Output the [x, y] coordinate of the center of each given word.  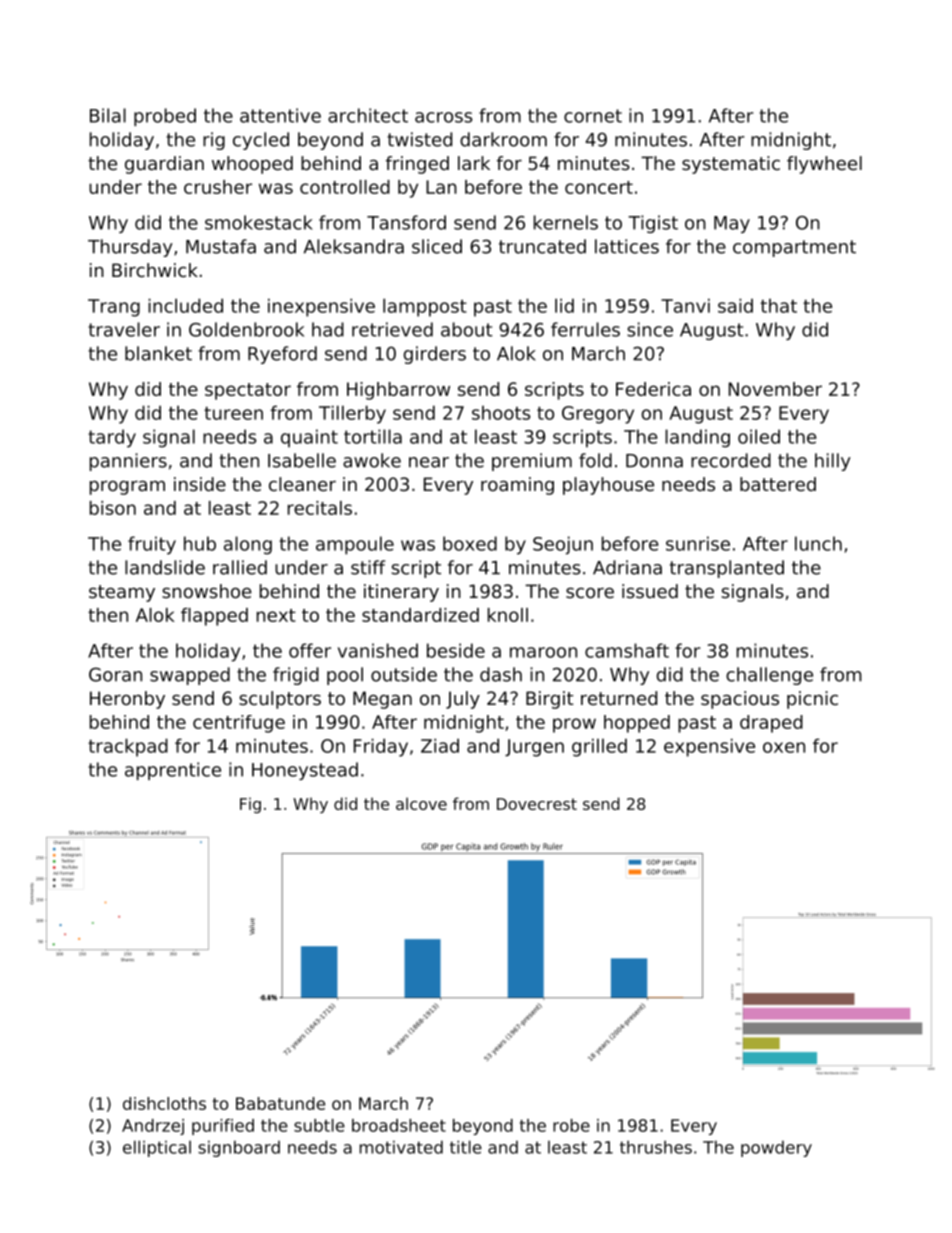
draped [771, 724]
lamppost [425, 307]
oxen [784, 747]
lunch [818, 543]
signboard [239, 1148]
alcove [421, 803]
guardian [164, 165]
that [779, 306]
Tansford [406, 222]
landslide [165, 567]
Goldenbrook [246, 329]
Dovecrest [537, 804]
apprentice [173, 771]
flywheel [824, 165]
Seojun [563, 545]
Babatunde [280, 1103]
